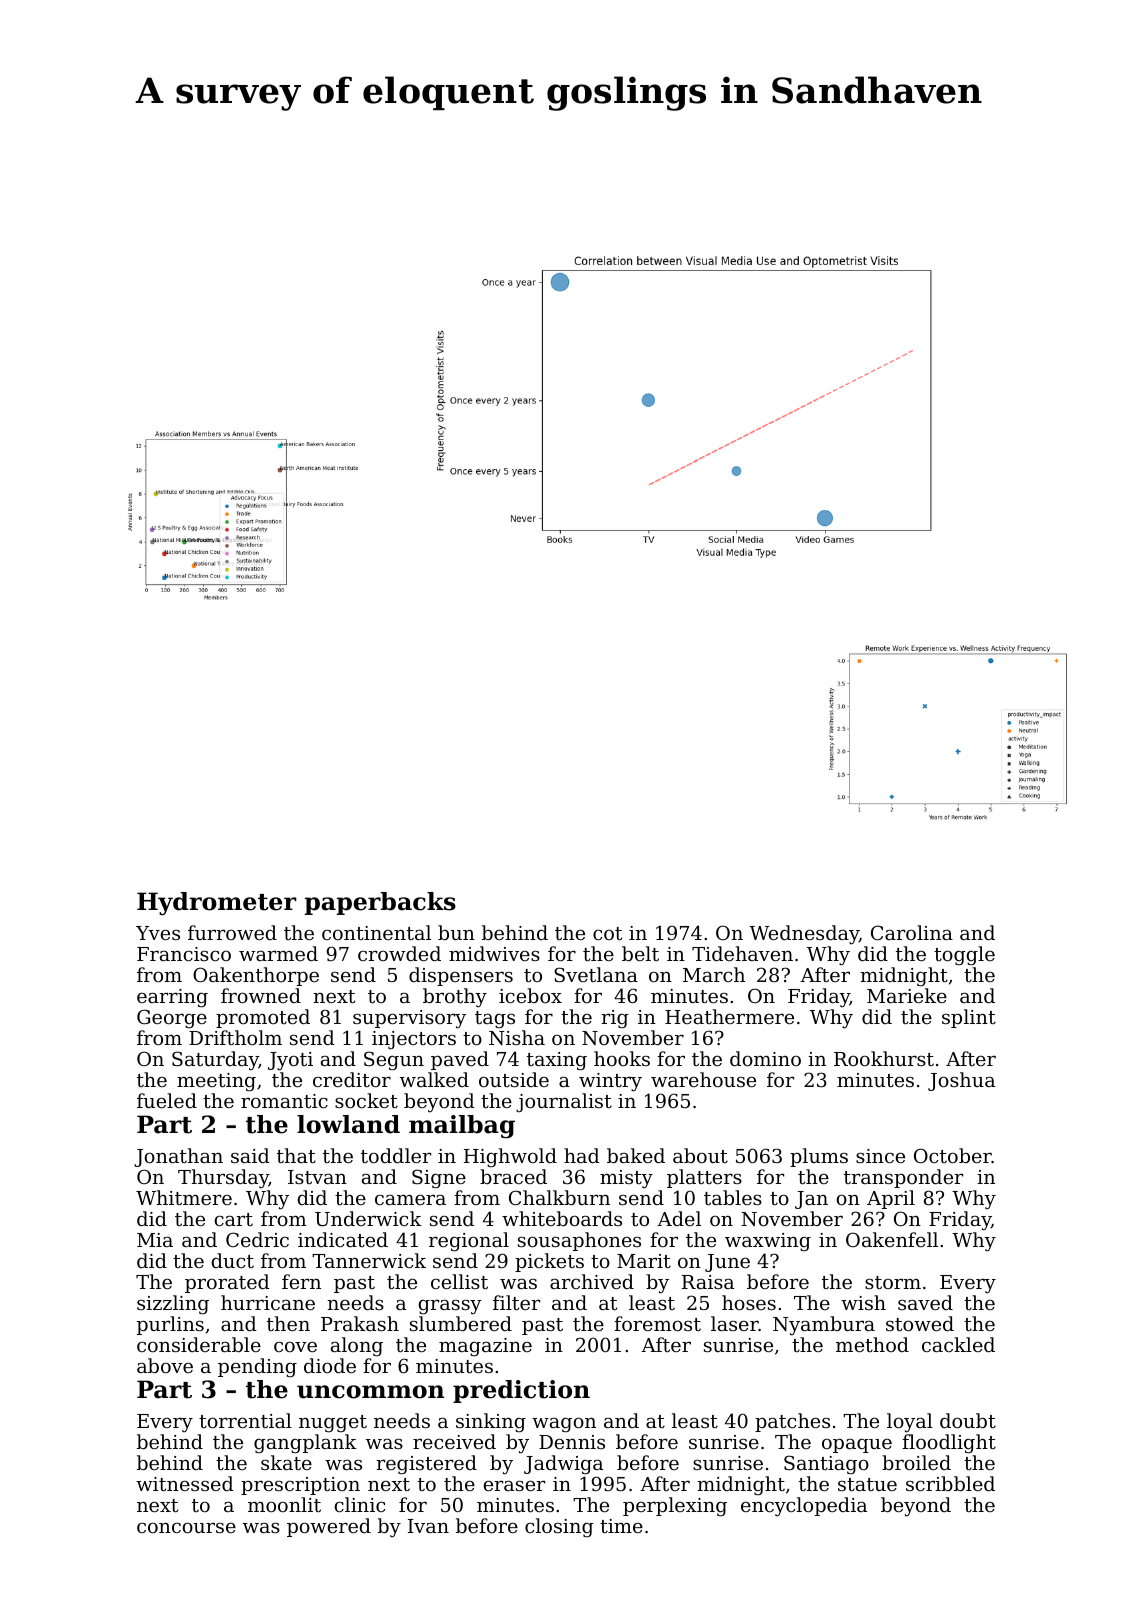 This document has height=1608, width=1132. I want to click on tags, so click(495, 1020).
